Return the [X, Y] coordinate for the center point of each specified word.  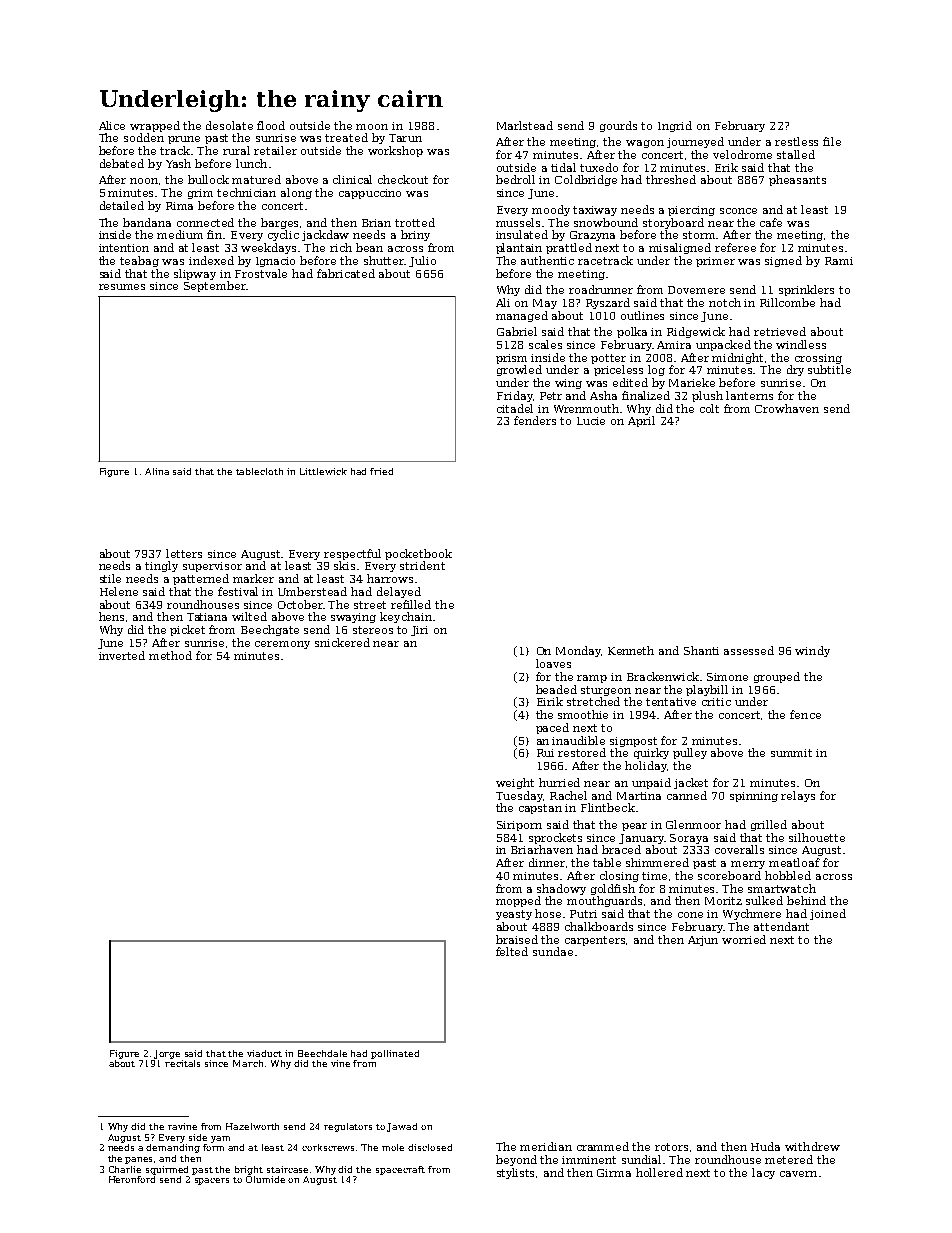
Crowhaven [787, 408]
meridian [546, 1146]
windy [812, 651]
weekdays [268, 248]
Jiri [419, 631]
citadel [515, 408]
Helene [119, 591]
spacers [212, 1181]
